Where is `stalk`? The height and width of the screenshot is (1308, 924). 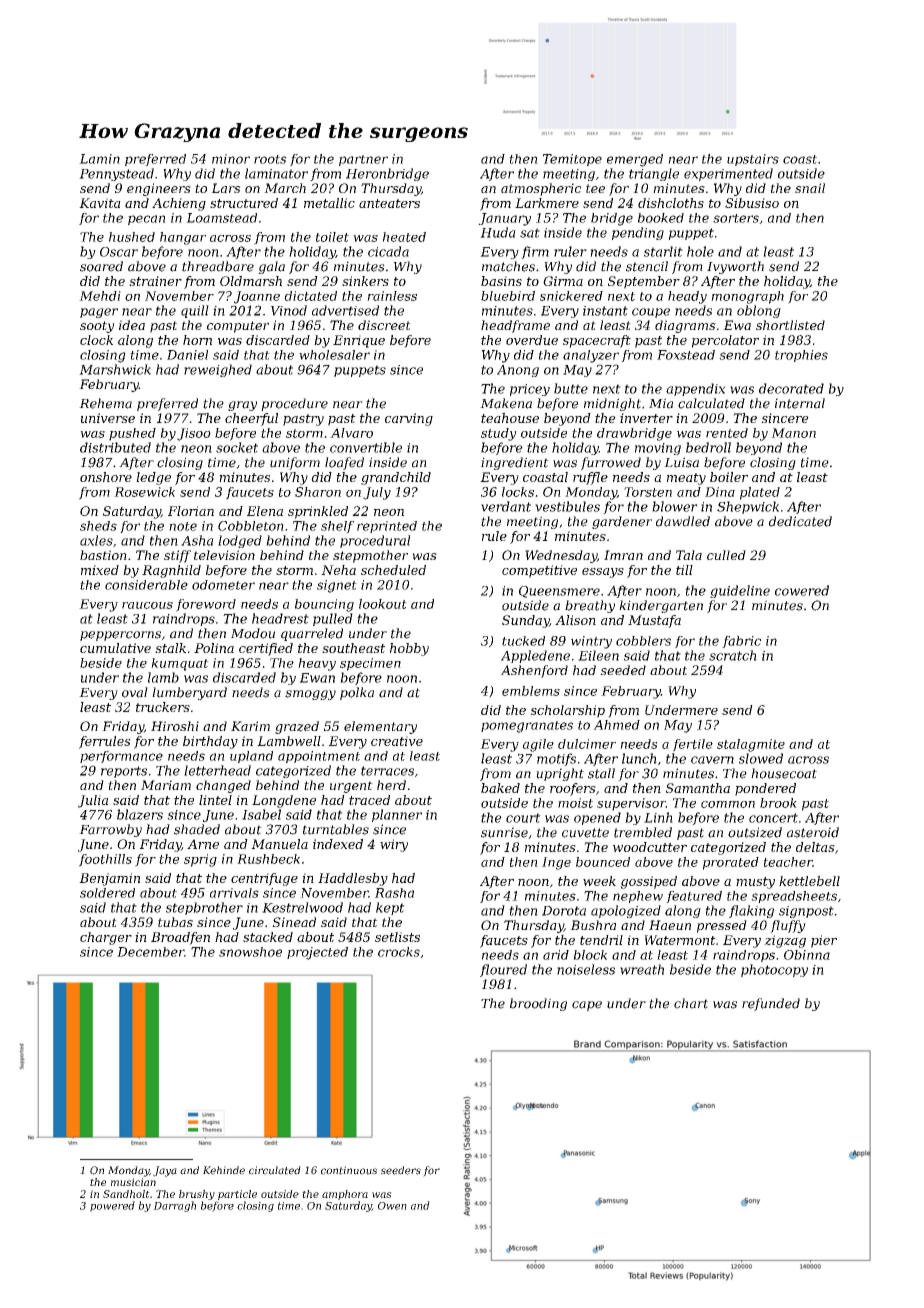 stalk is located at coordinates (170, 648).
